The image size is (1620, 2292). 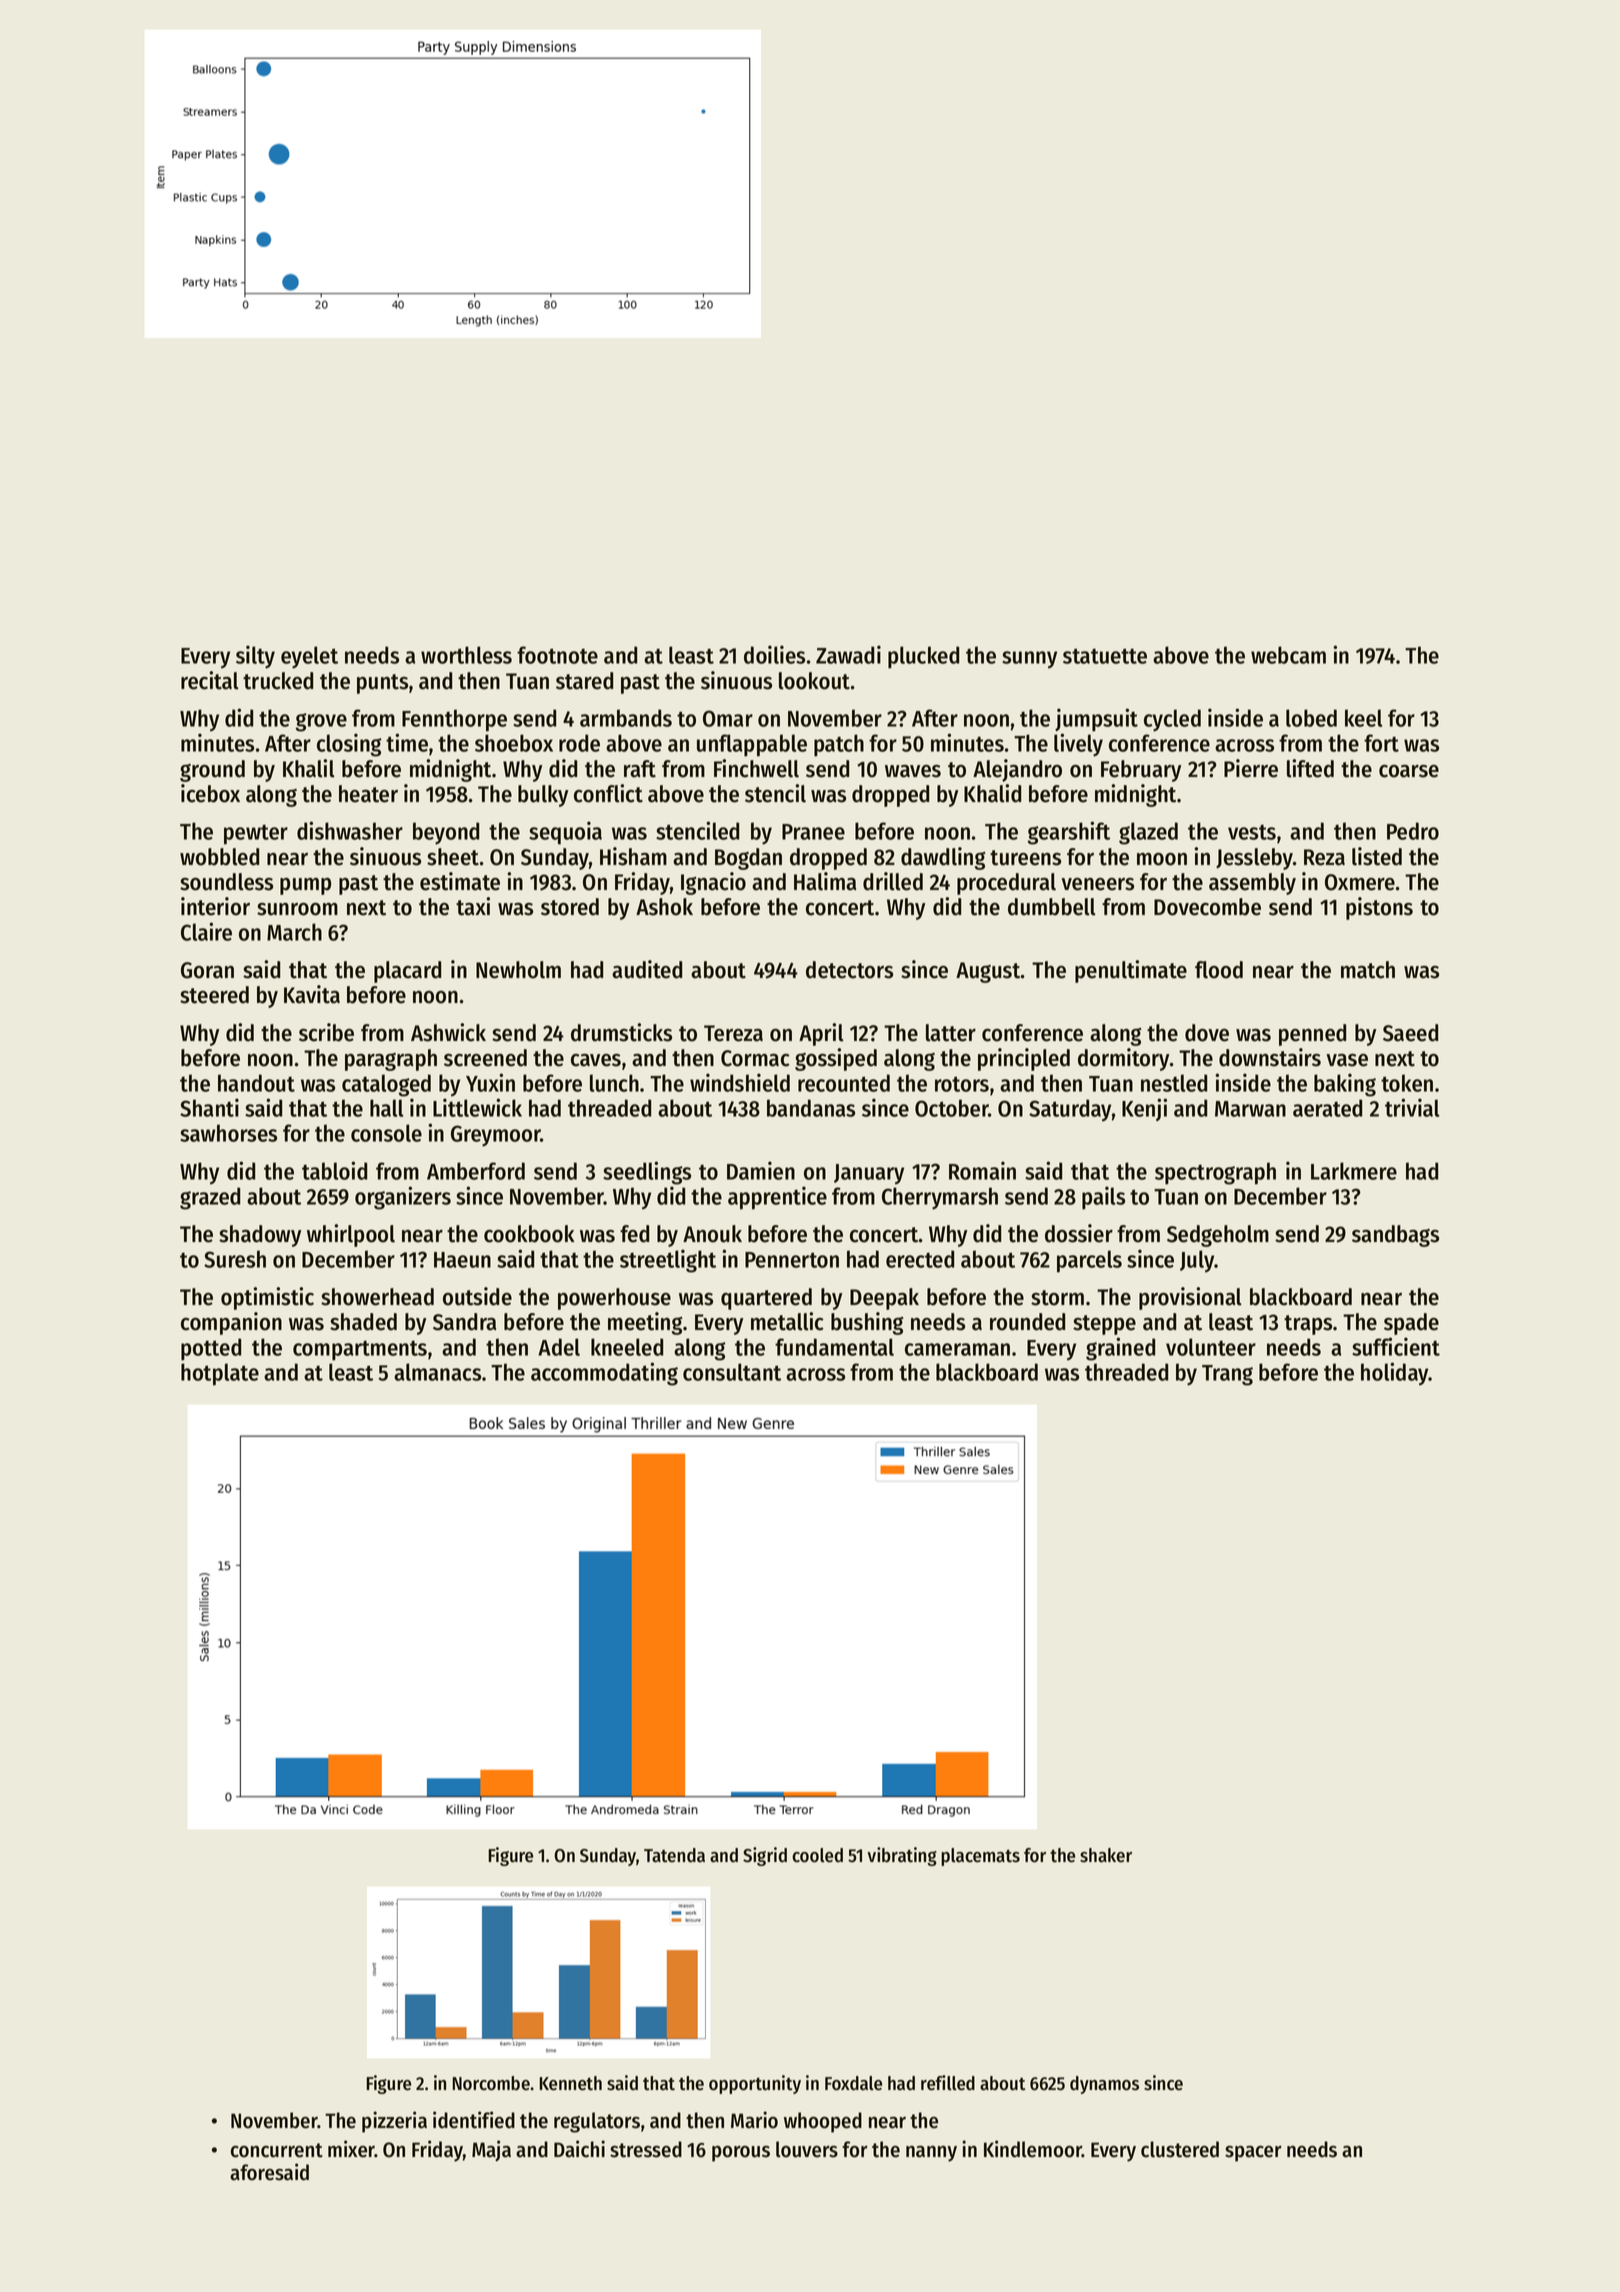 What do you see at coordinates (1105, 656) in the screenshot?
I see `statuette` at bounding box center [1105, 656].
